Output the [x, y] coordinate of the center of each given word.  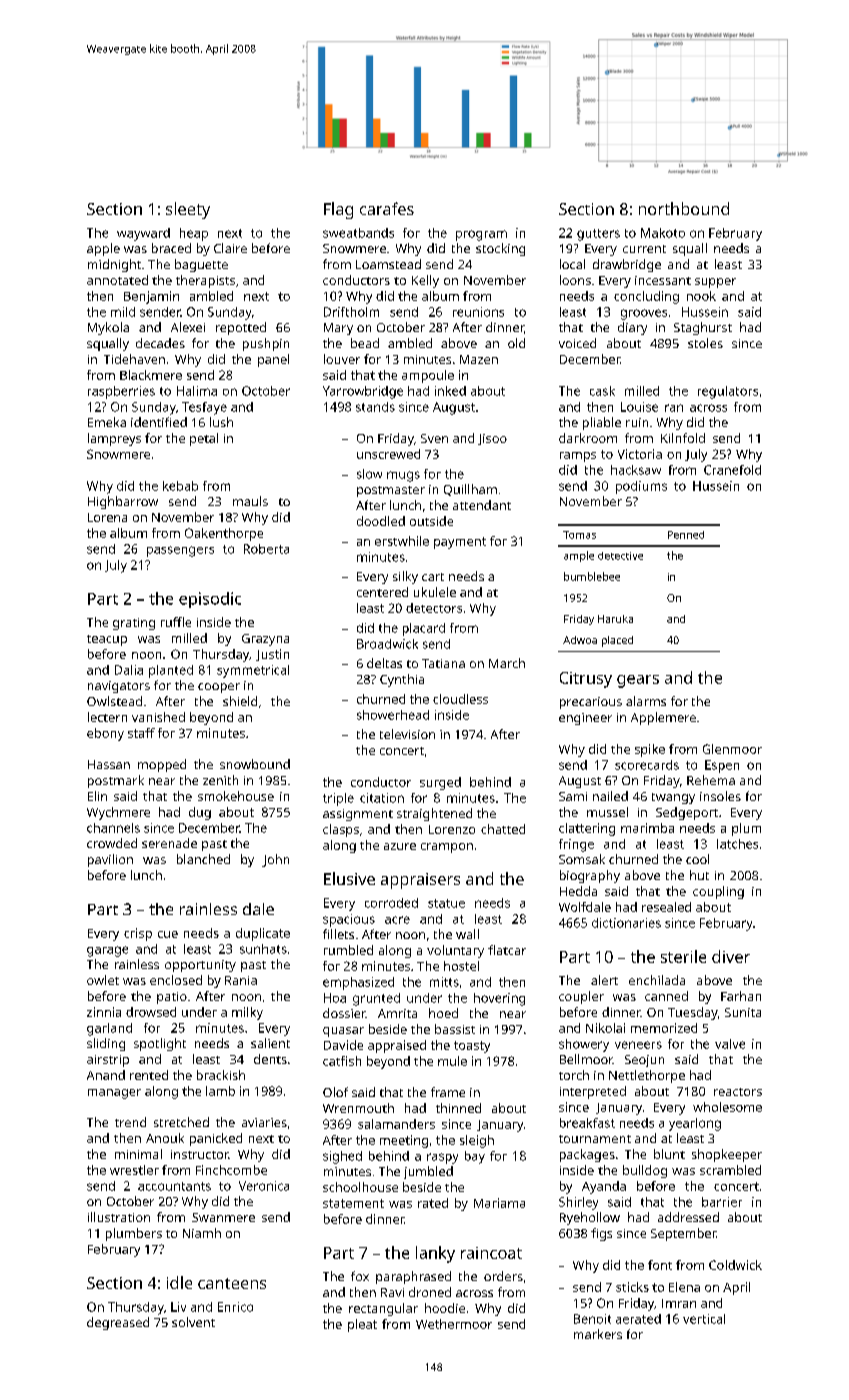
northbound [684, 208]
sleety [188, 210]
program [481, 235]
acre [397, 920]
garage [107, 951]
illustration [119, 1217]
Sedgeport [687, 813]
